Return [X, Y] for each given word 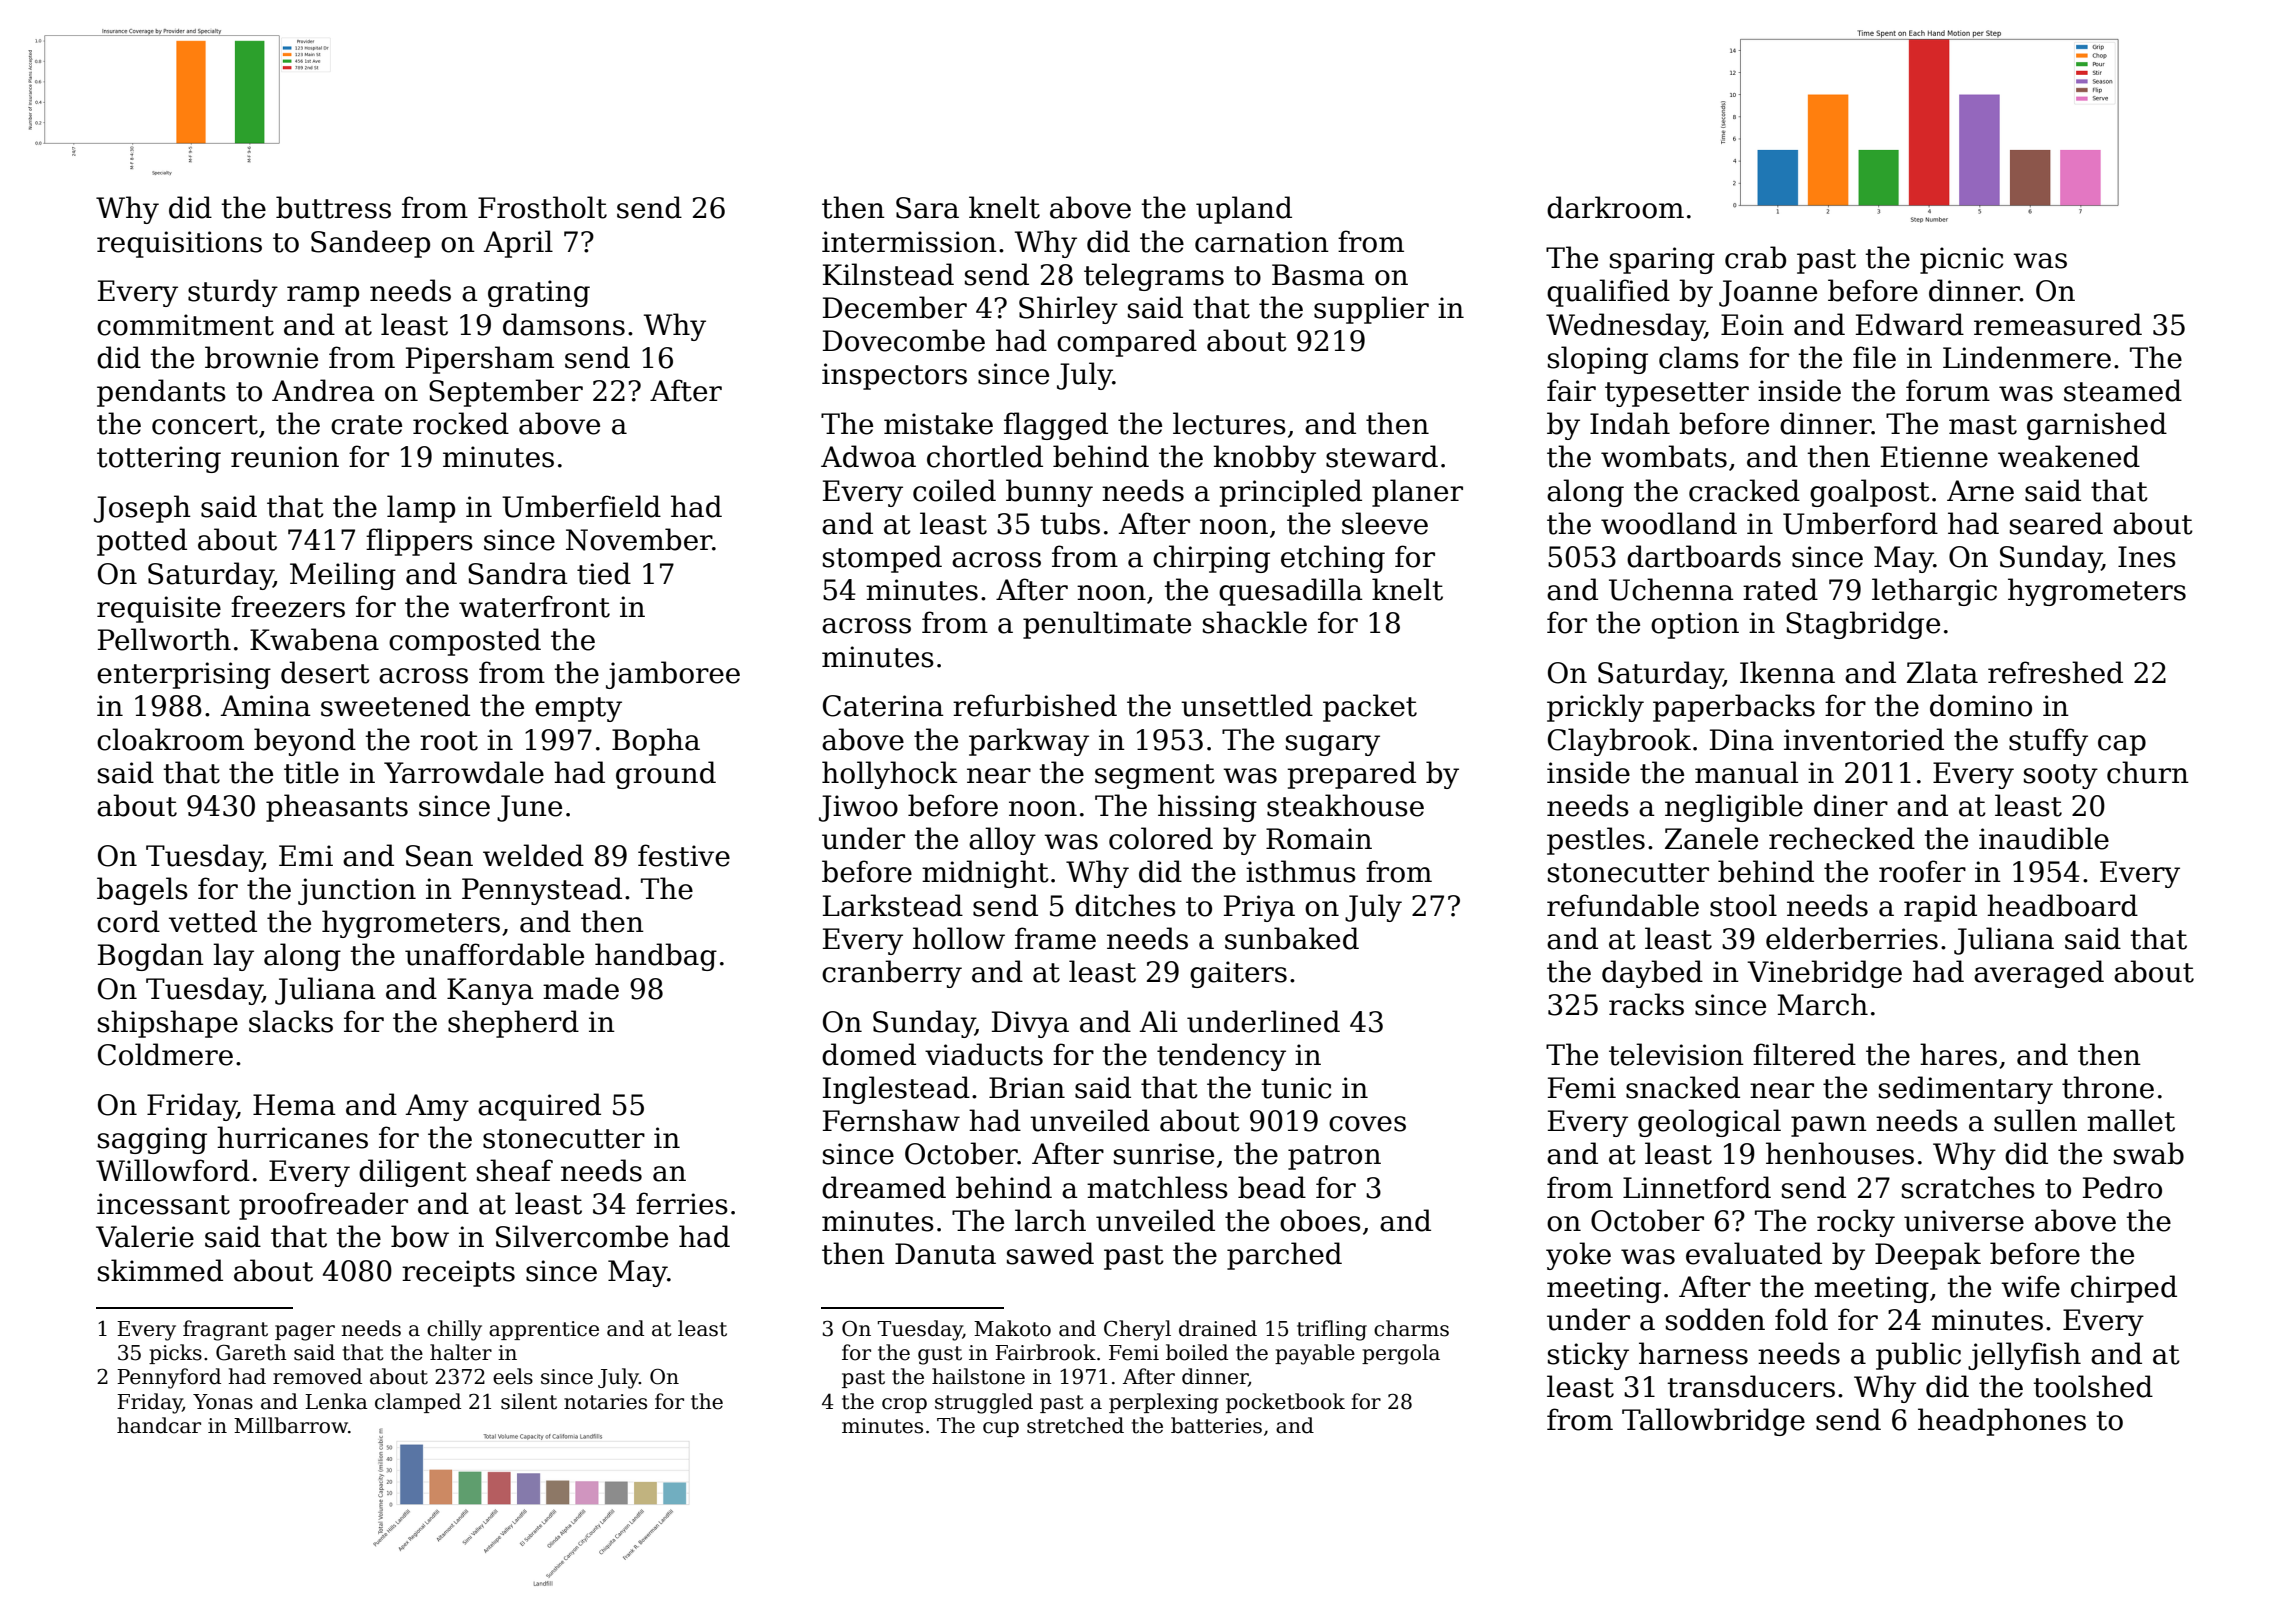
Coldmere [165, 1054]
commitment [185, 325]
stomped [882, 559]
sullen [2035, 1120]
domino [1981, 705]
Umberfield [581, 506]
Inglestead [896, 1090]
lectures [1229, 423]
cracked [1744, 490]
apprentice [544, 1330]
